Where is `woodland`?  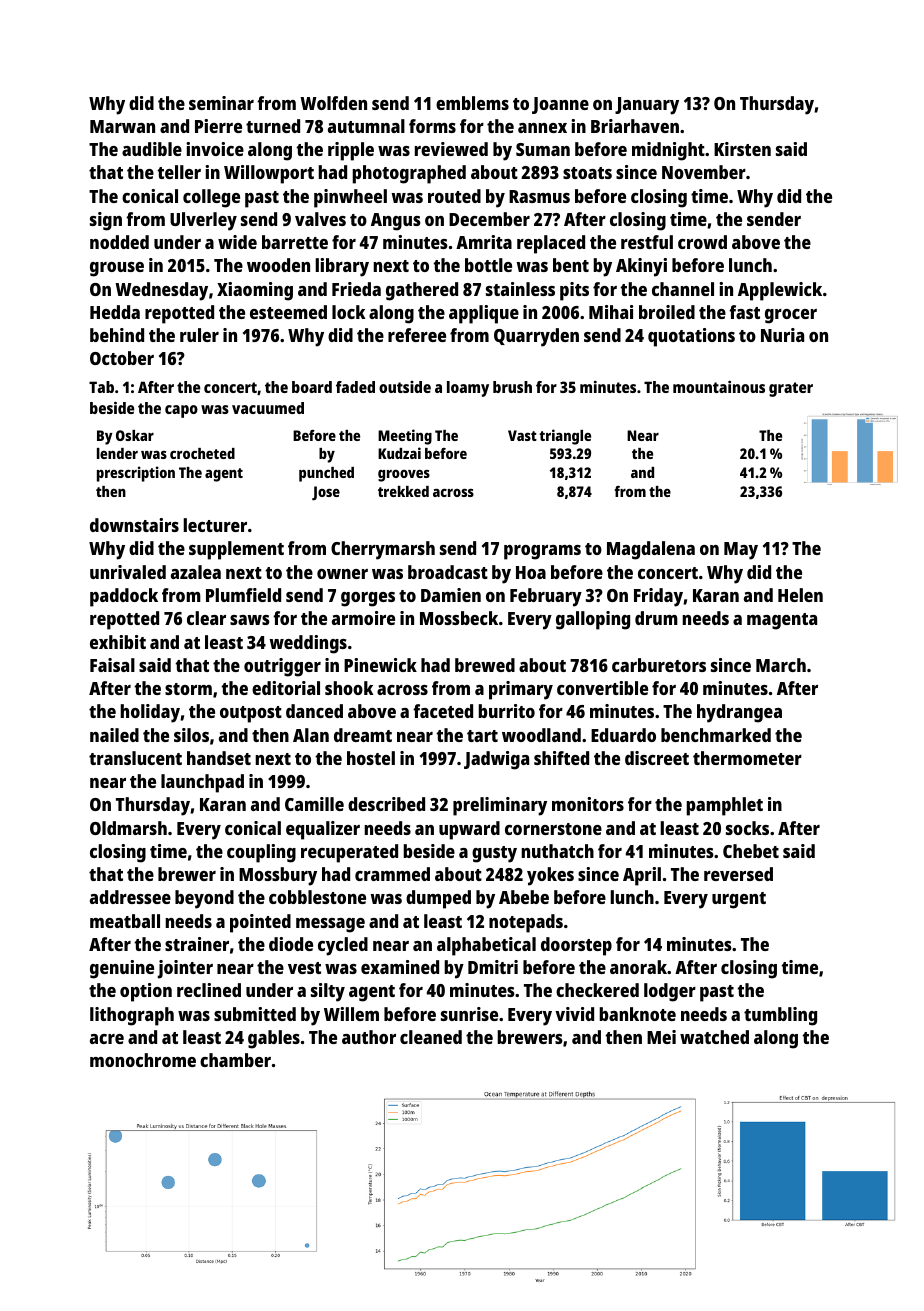
woodland is located at coordinates (541, 735).
